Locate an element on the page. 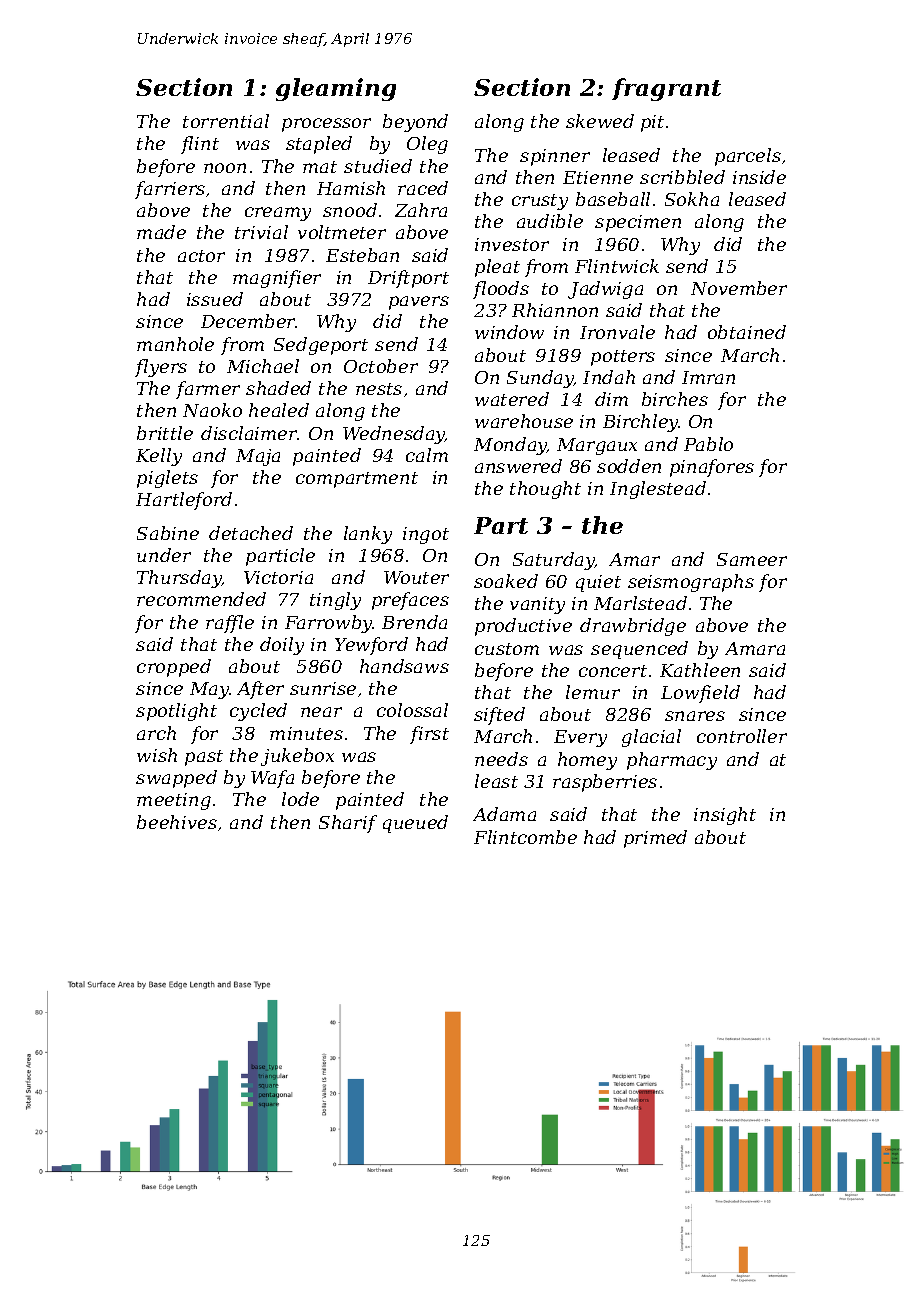 This page has width=924, height=1314. beehives is located at coordinates (177, 822).
